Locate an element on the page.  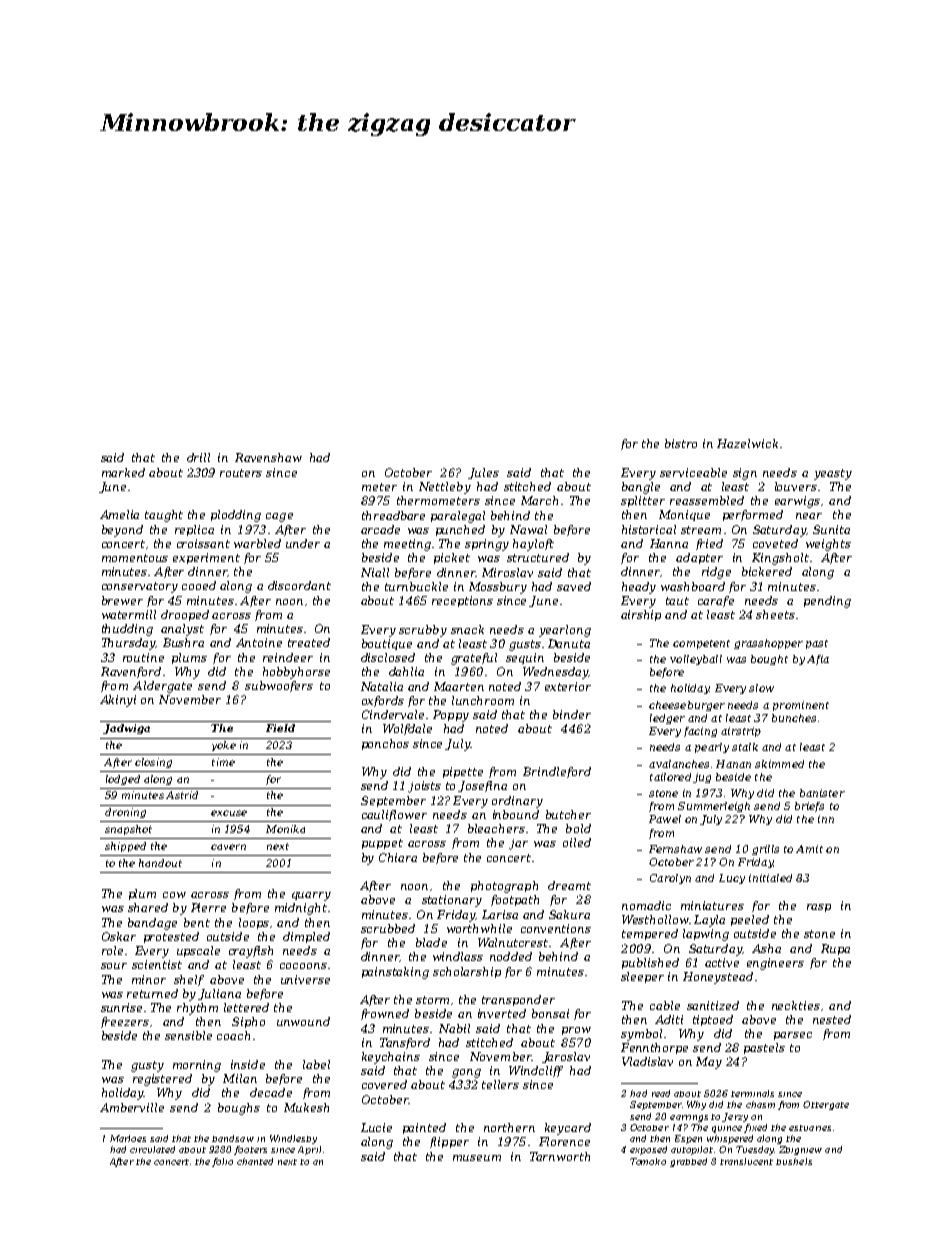
Nawal is located at coordinates (528, 529).
